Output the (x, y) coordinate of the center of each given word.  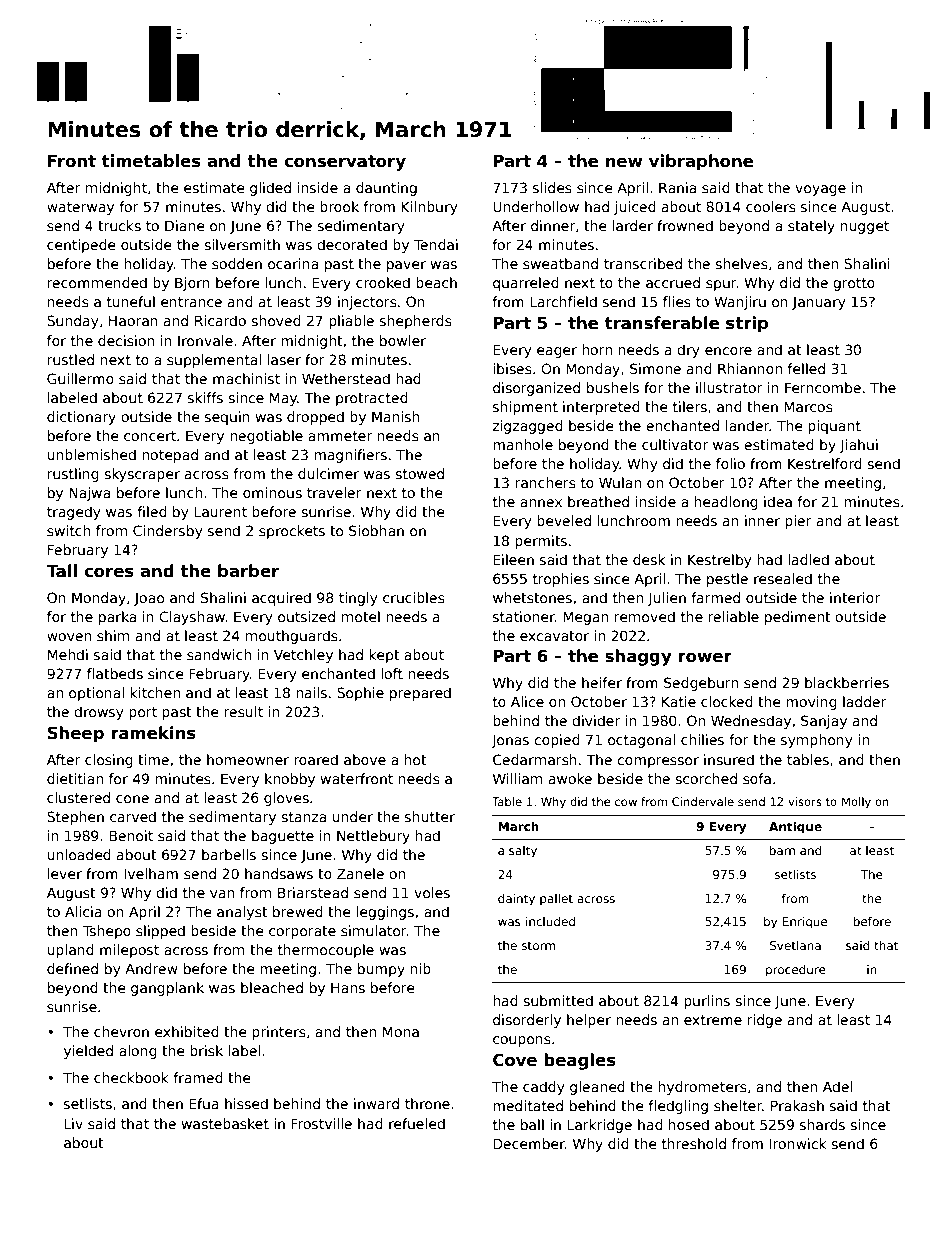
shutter (430, 816)
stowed (419, 473)
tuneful (131, 301)
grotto (854, 284)
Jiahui (859, 446)
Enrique (805, 923)
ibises (512, 368)
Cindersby (168, 532)
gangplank (167, 989)
